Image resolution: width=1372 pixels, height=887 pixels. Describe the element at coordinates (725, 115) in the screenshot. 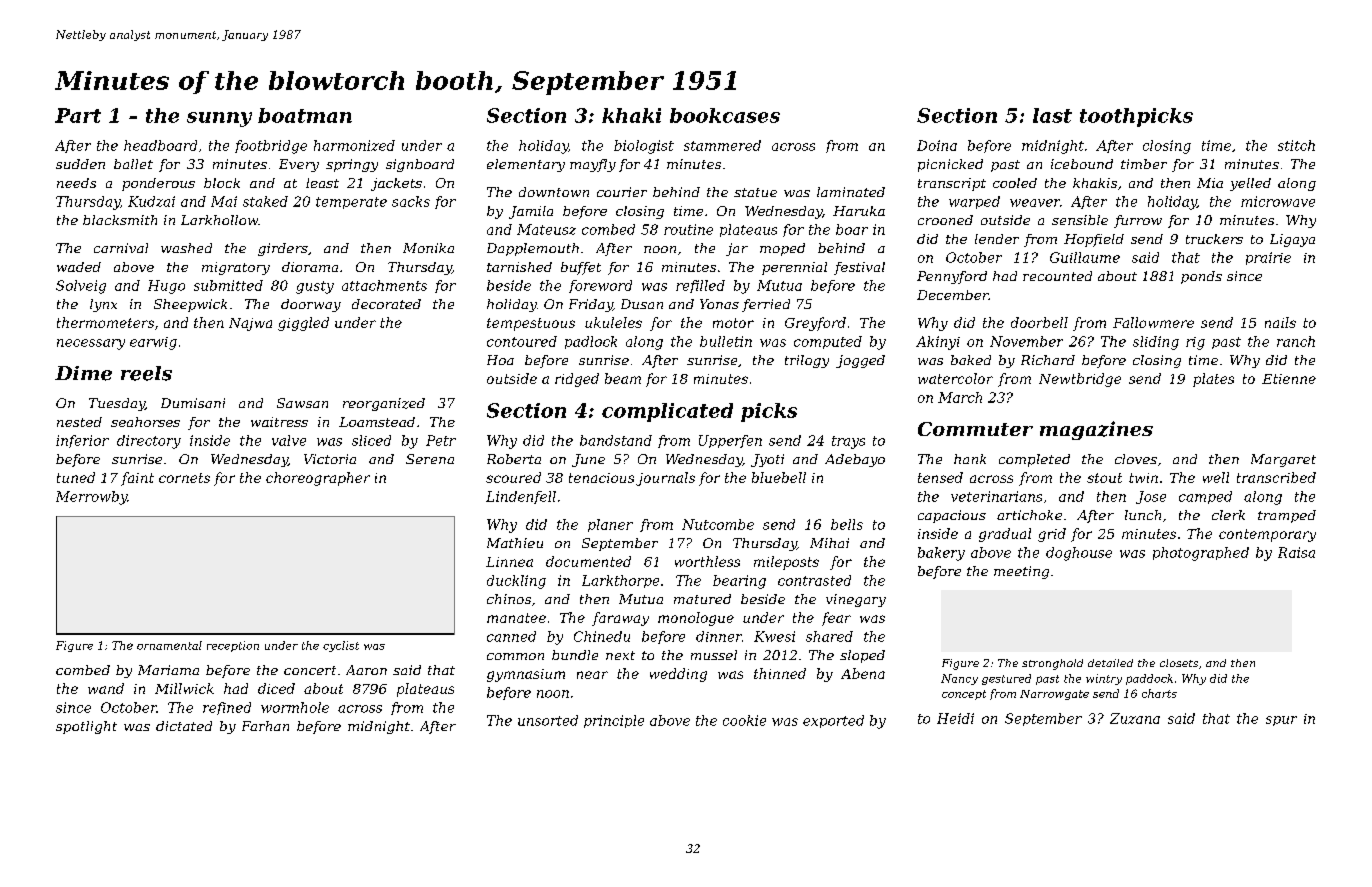

I see `bookcases` at that location.
